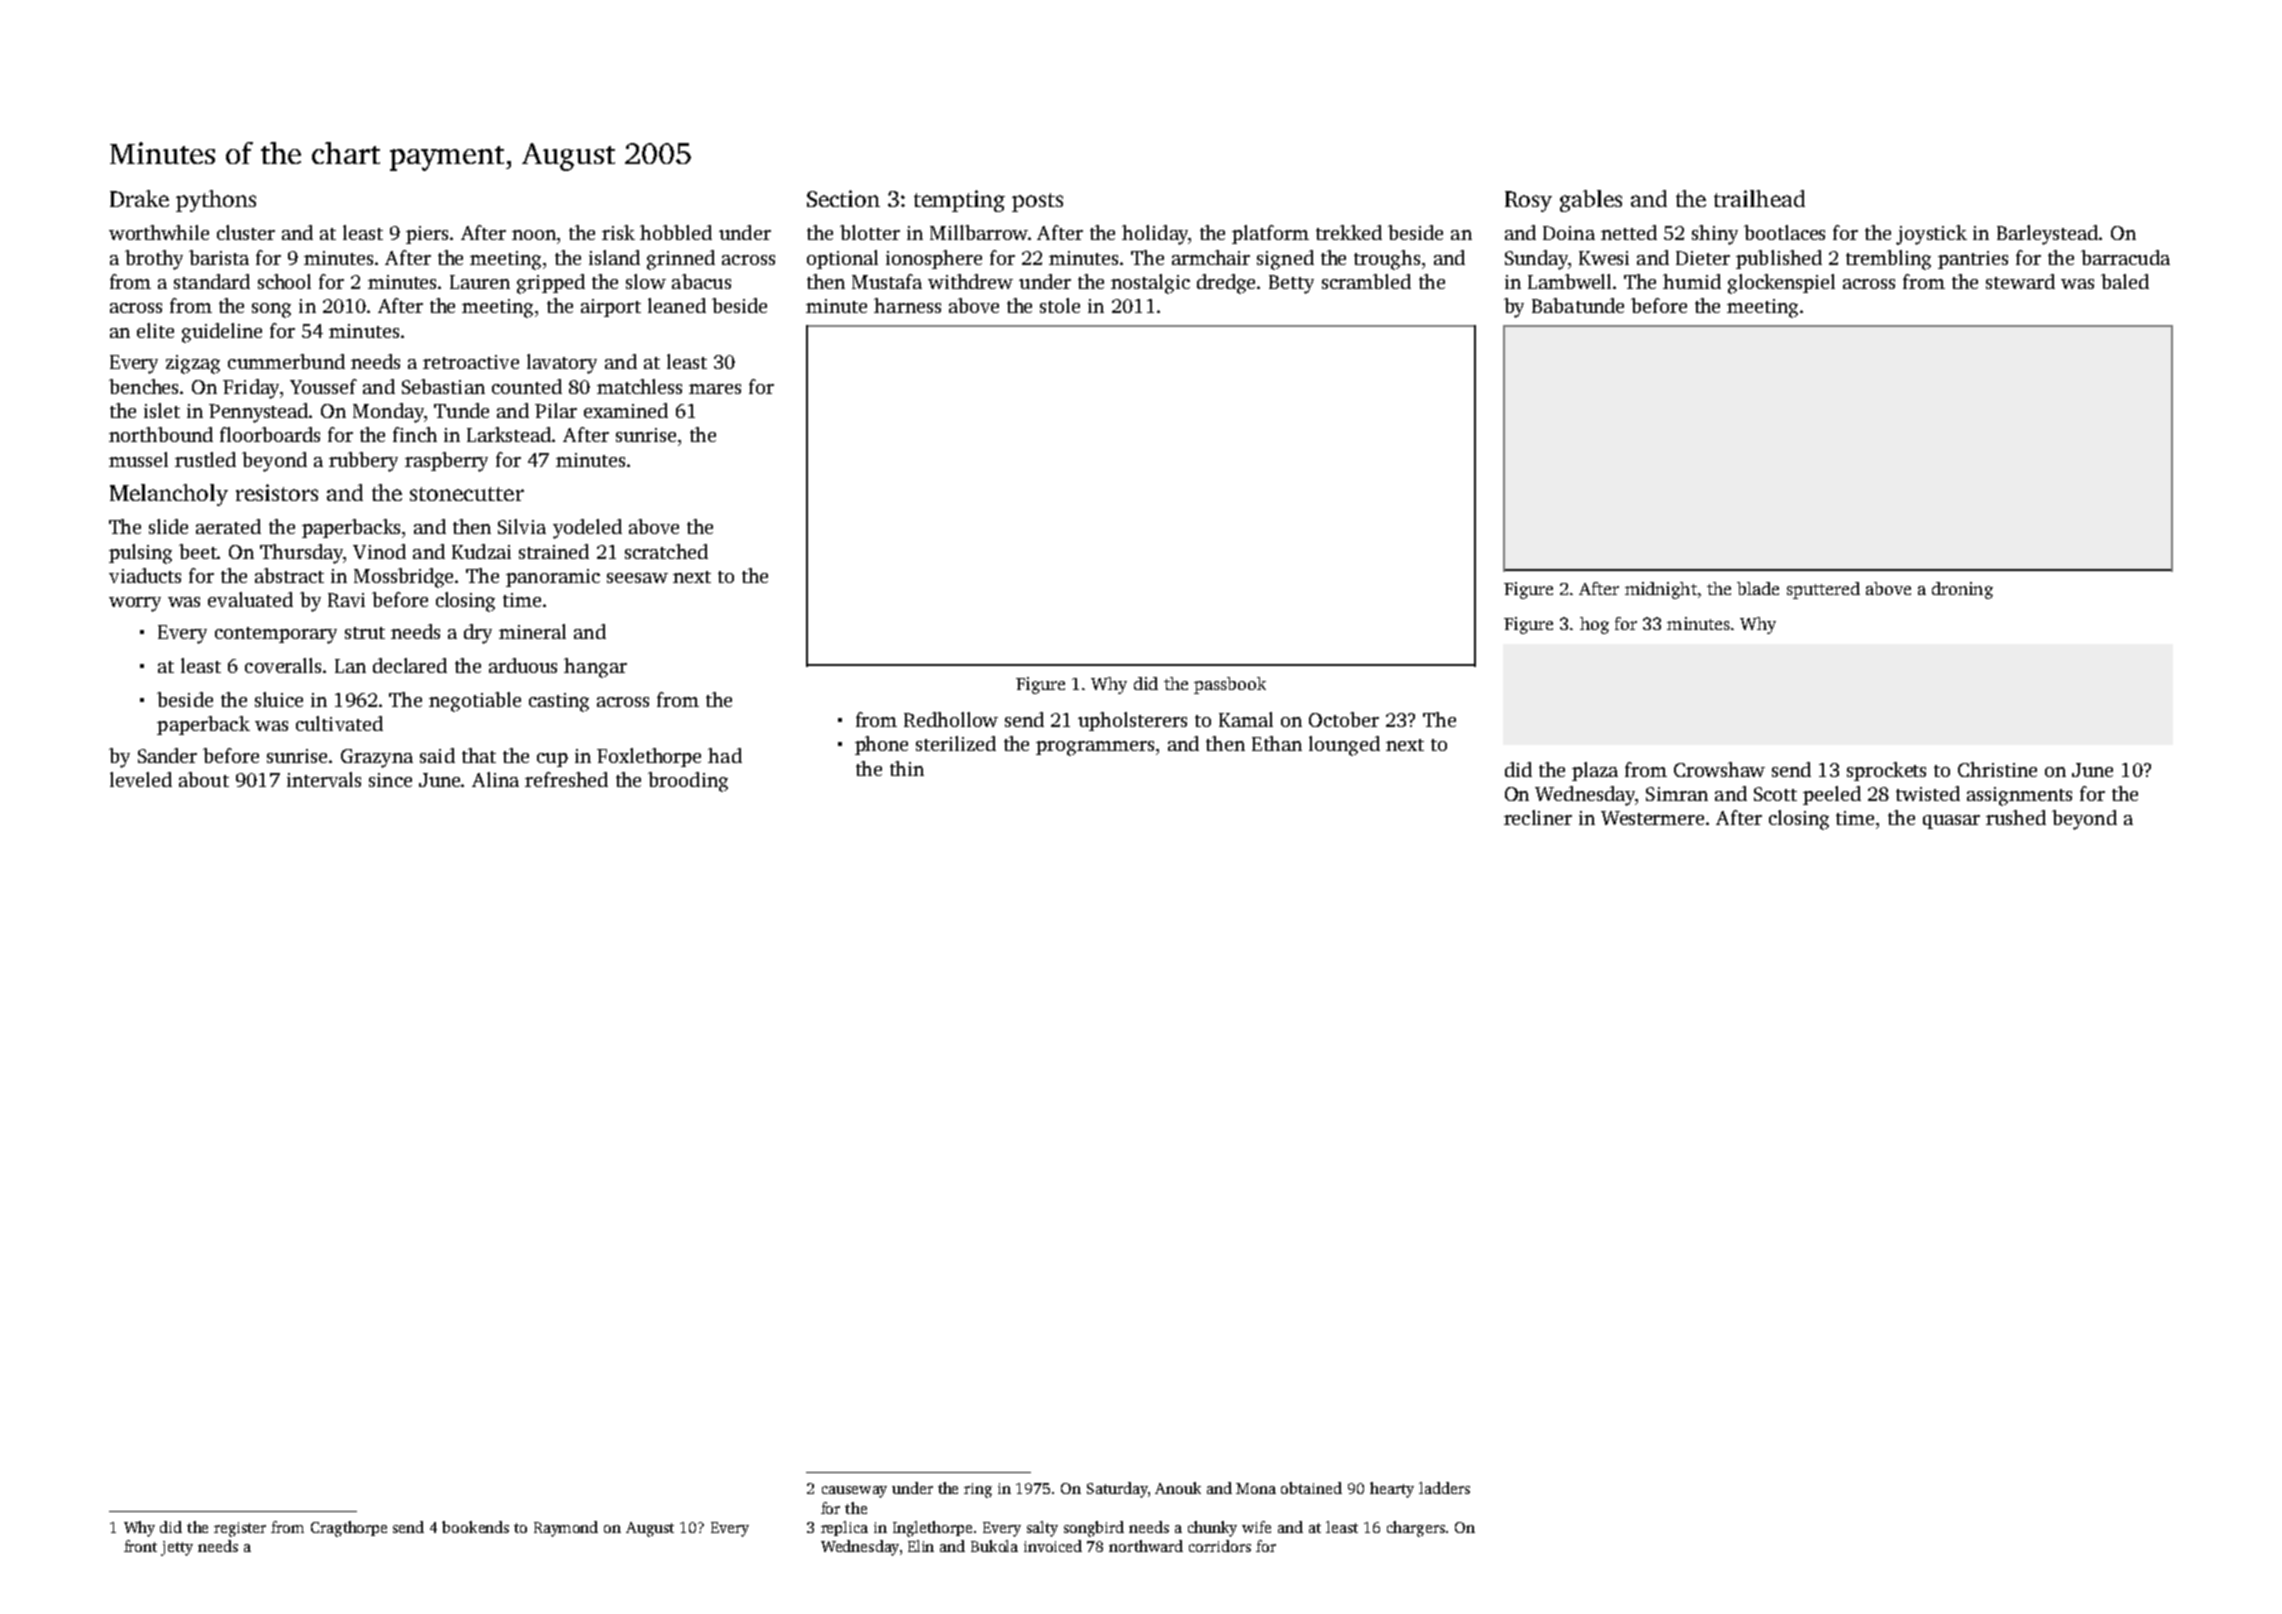 The height and width of the screenshot is (1614, 2282). Describe the element at coordinates (907, 768) in the screenshot. I see `thin` at that location.
